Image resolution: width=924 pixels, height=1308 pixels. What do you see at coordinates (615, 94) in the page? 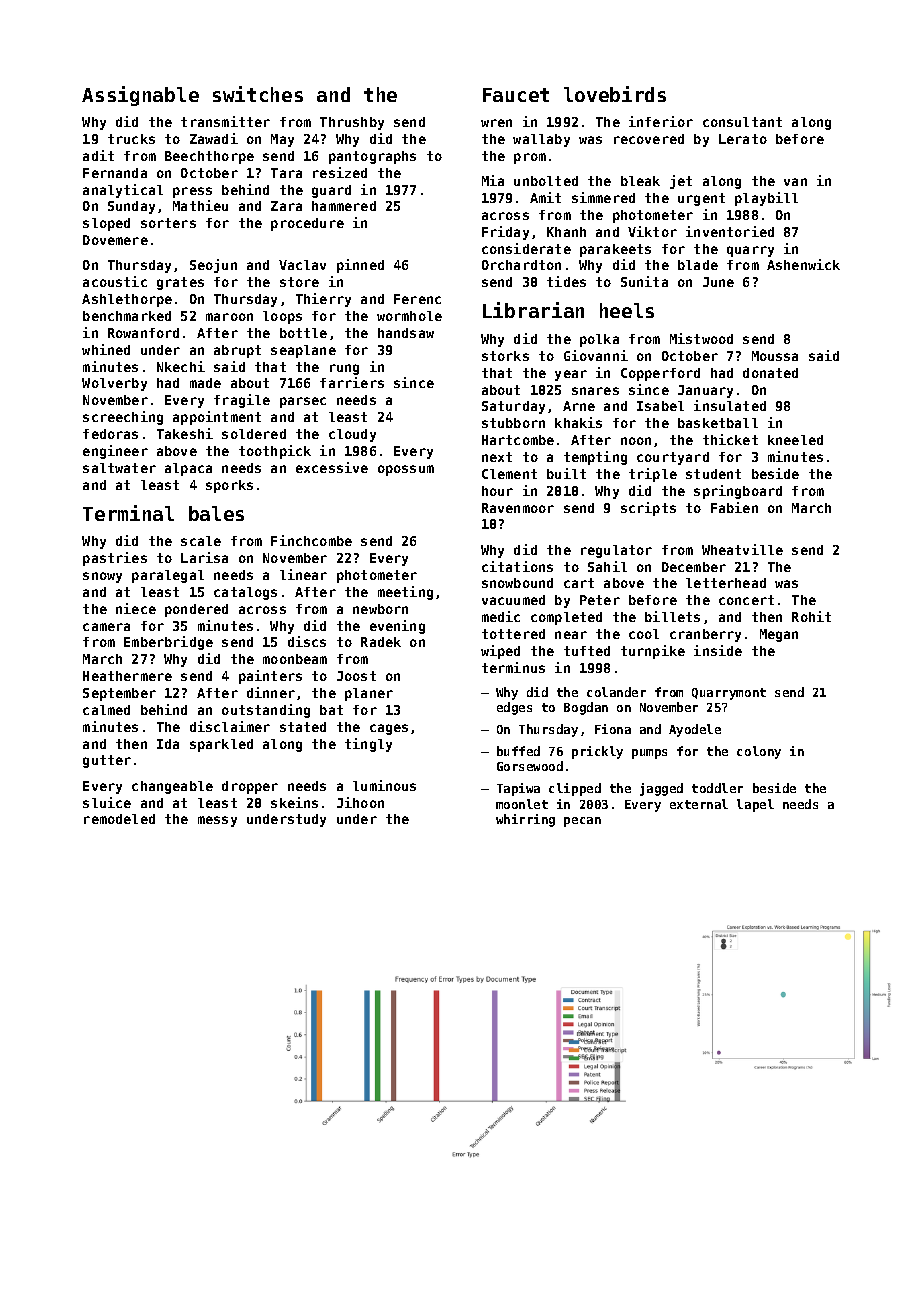
I see `lovebirds` at bounding box center [615, 94].
